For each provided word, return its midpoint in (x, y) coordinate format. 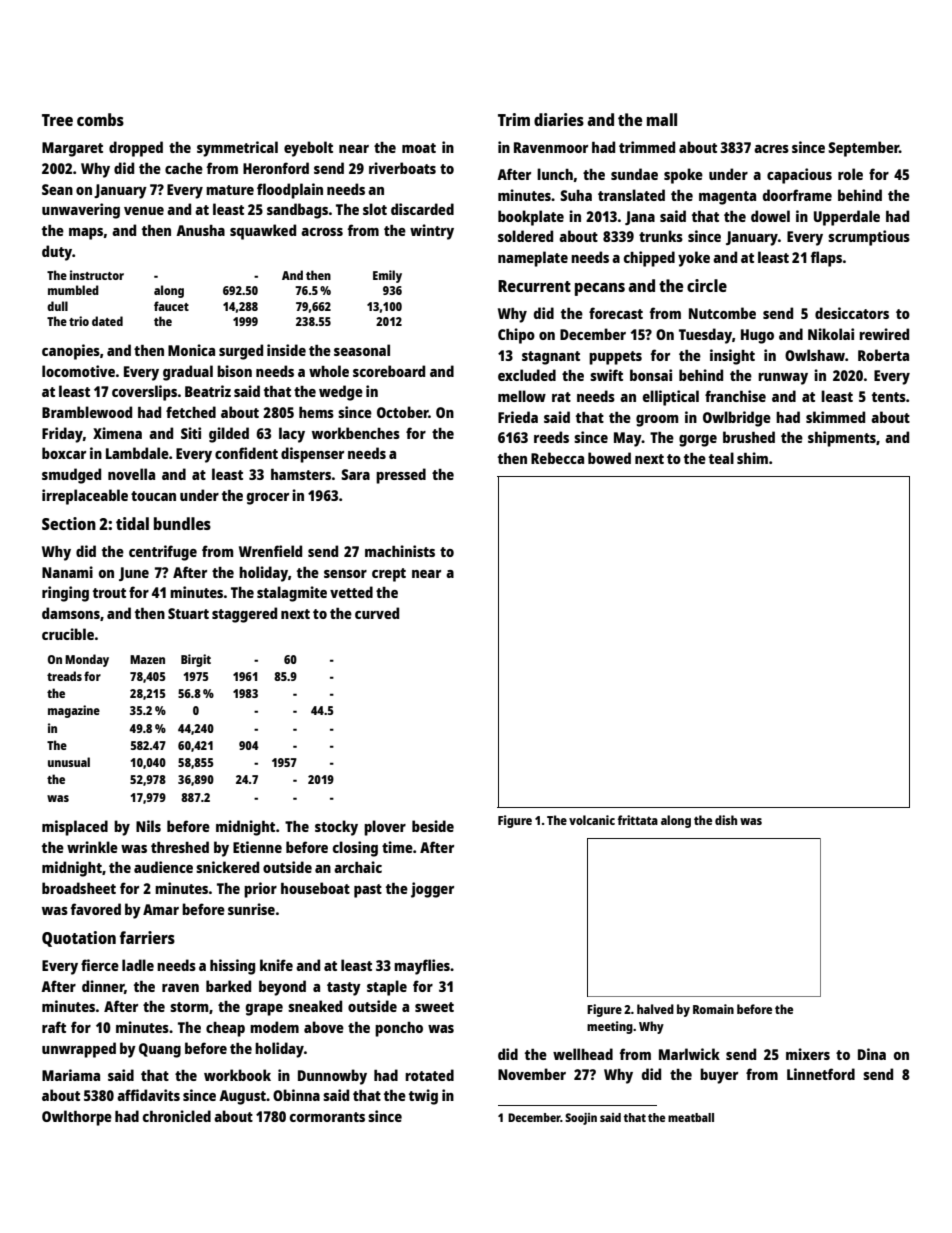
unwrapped (79, 1050)
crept (389, 575)
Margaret (72, 149)
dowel (770, 216)
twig (423, 1097)
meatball (691, 1117)
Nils (148, 826)
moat (419, 148)
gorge (698, 441)
